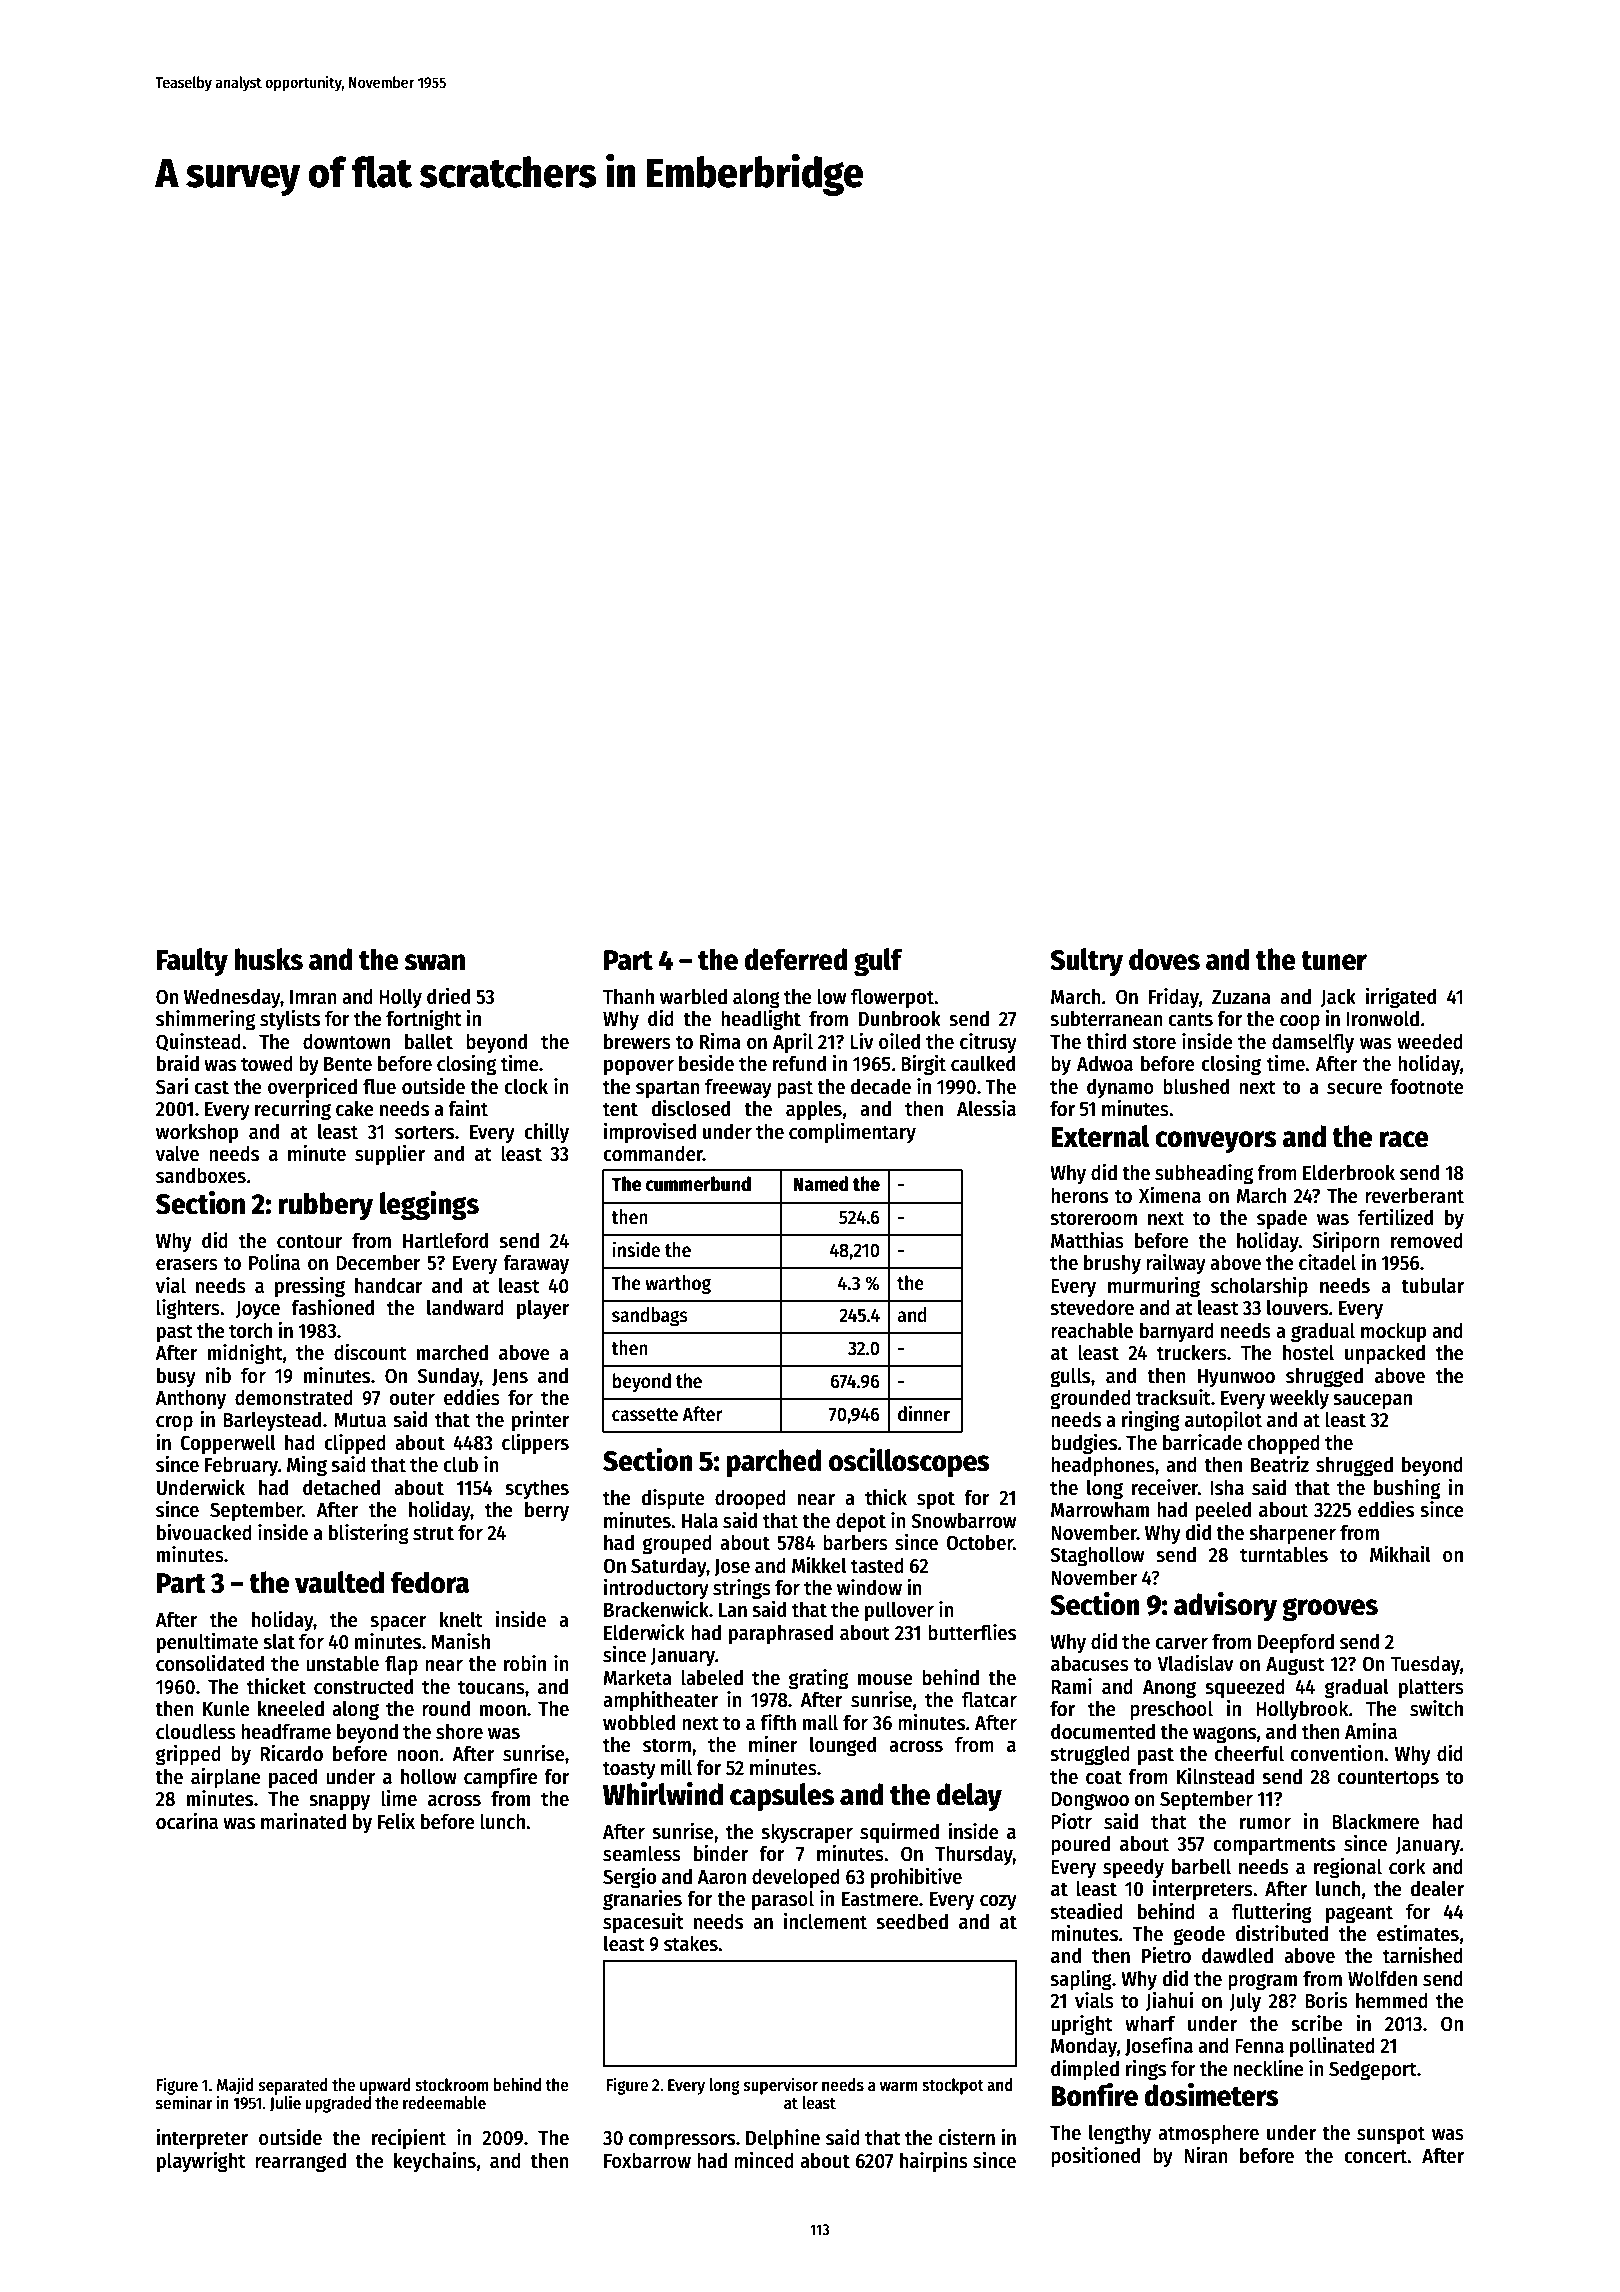 Image resolution: width=1620 pixels, height=2292 pixels. Describe the element at coordinates (187, 1821) in the document. I see `ocarina` at that location.
